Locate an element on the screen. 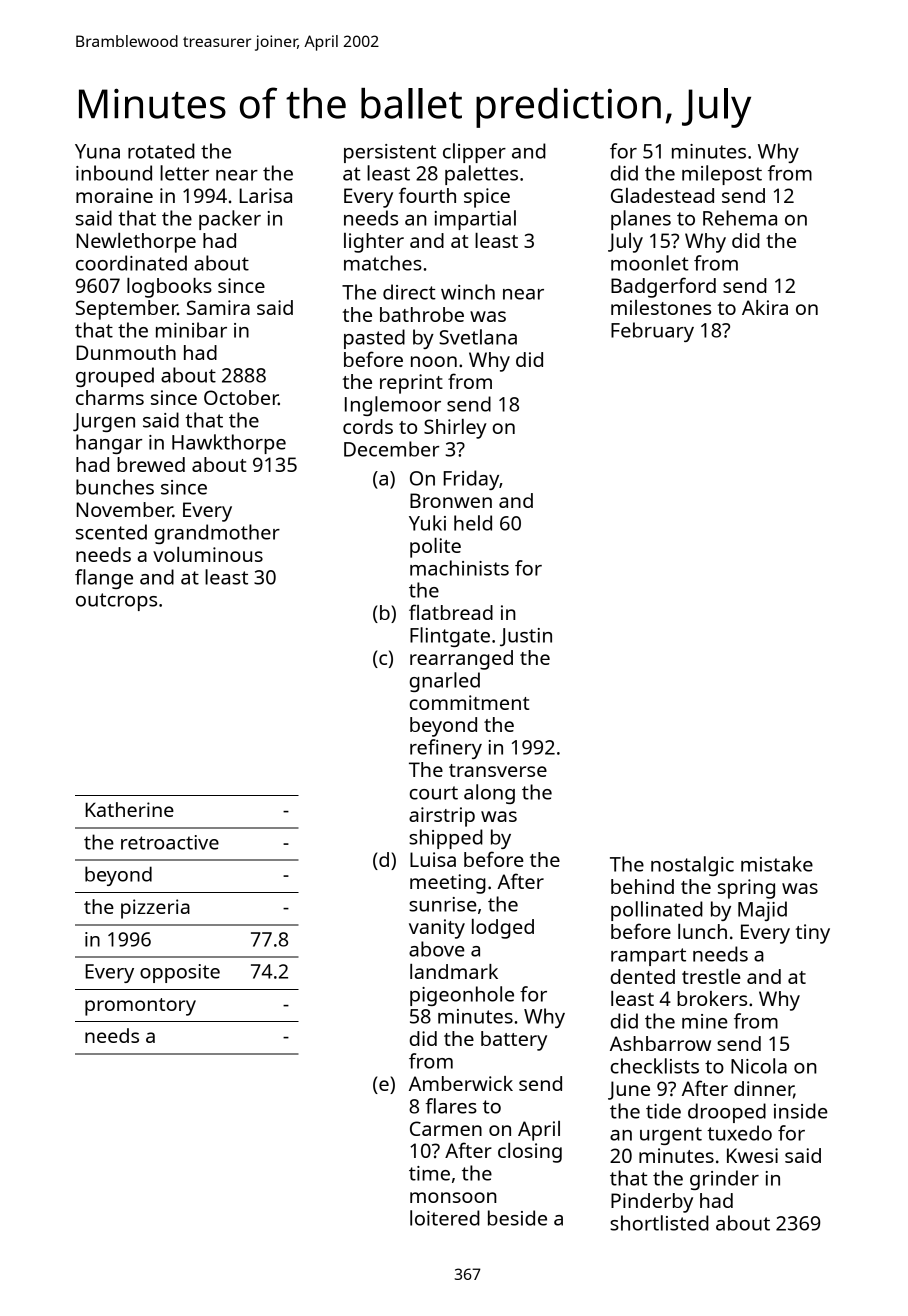 The image size is (908, 1316). Akira is located at coordinates (765, 307).
